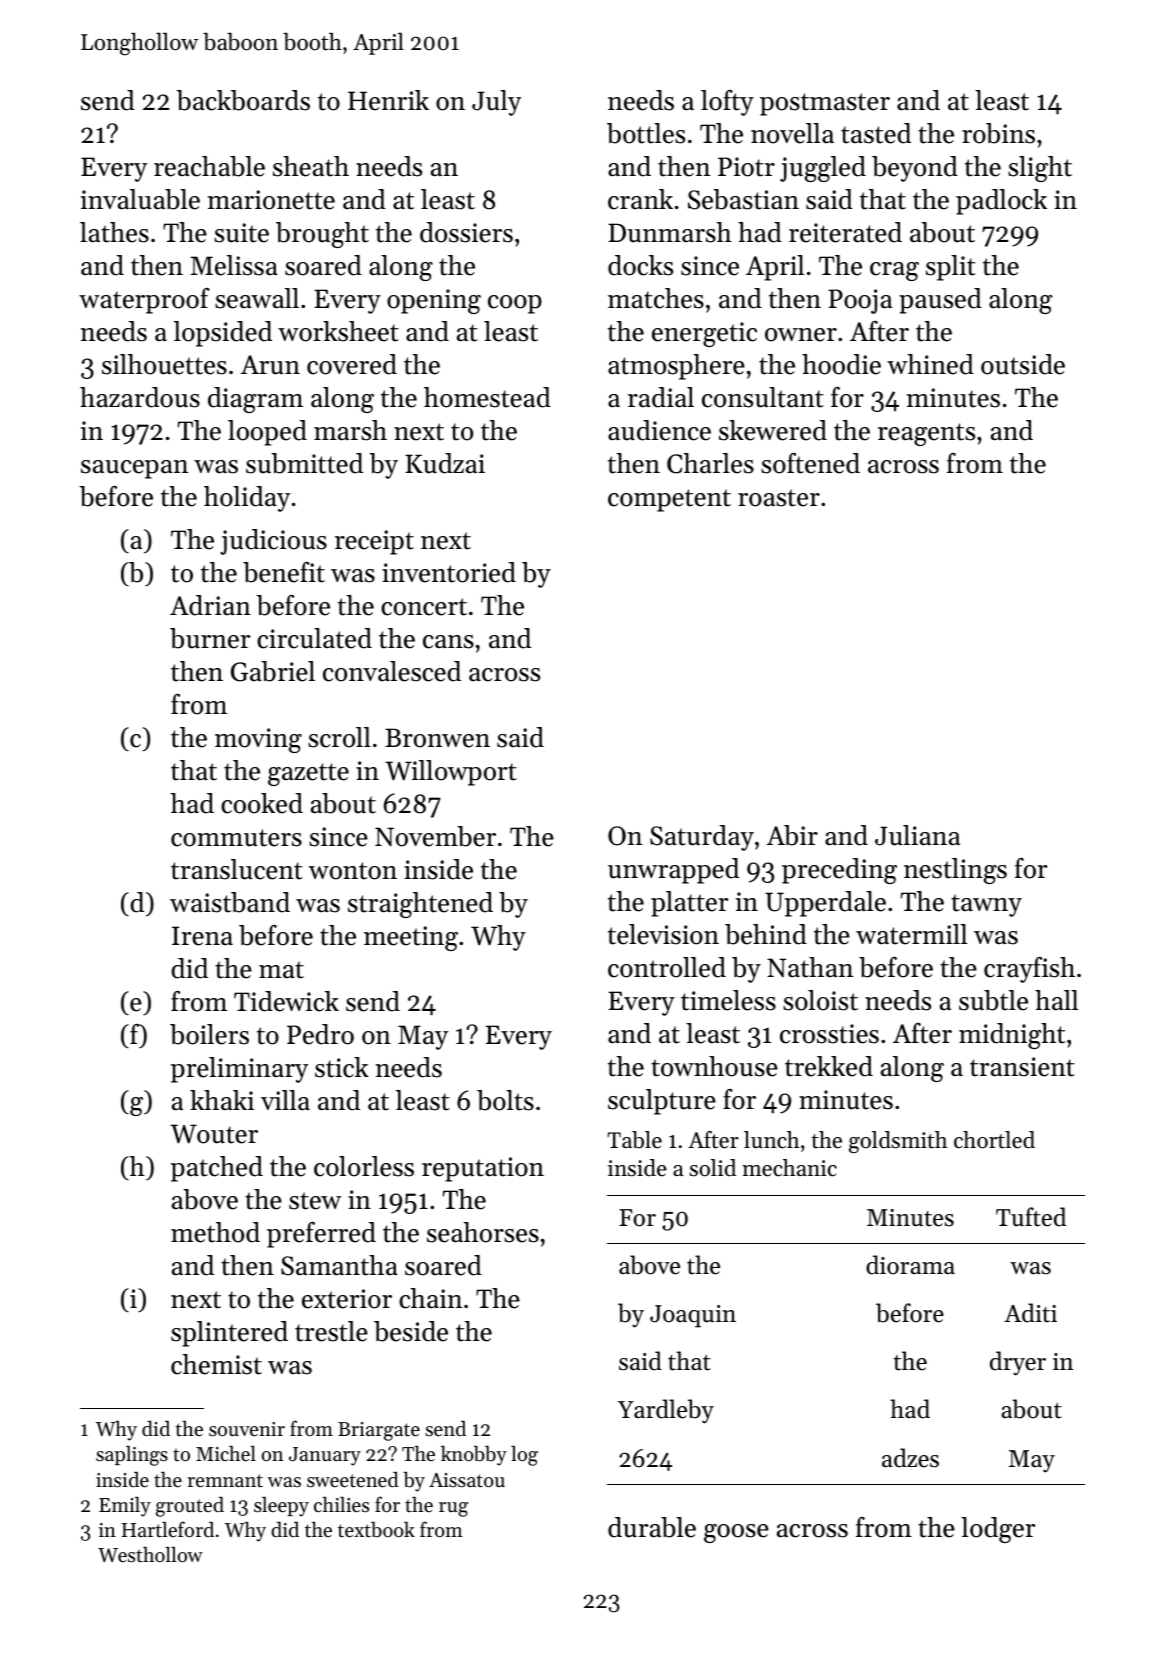 This document has width=1165, height=1654. Describe the element at coordinates (736, 1533) in the document. I see `goose` at that location.
